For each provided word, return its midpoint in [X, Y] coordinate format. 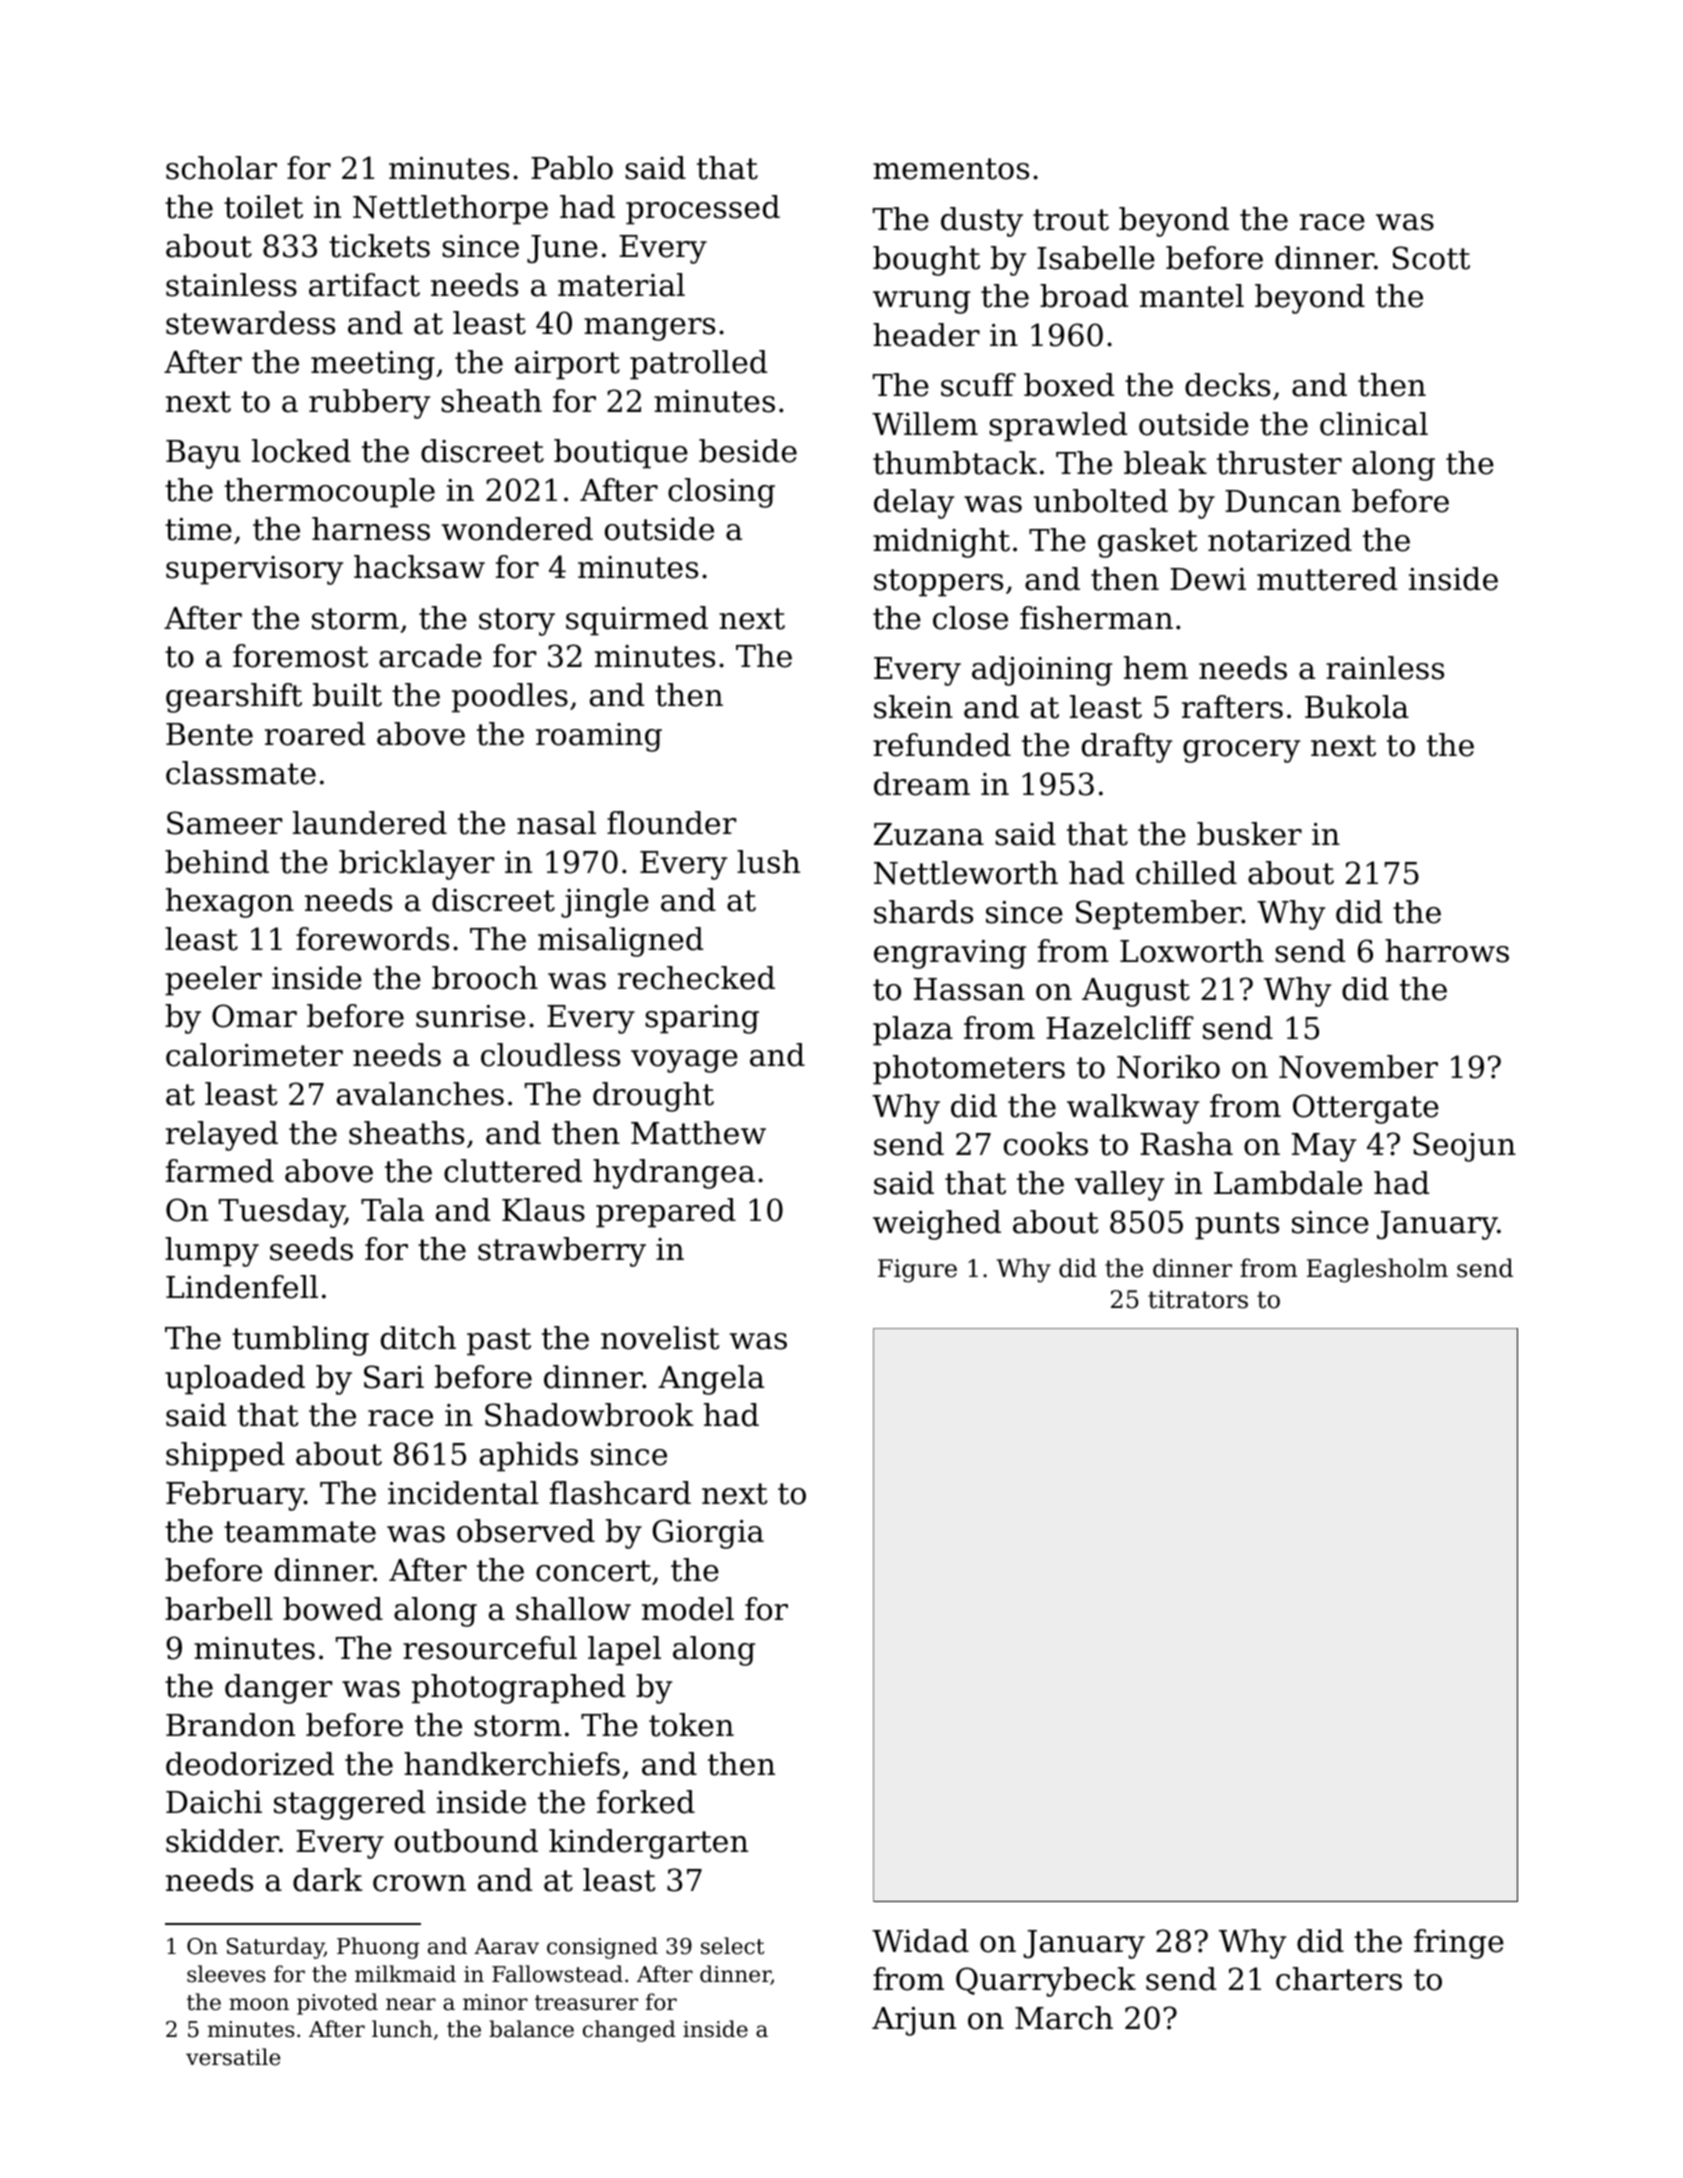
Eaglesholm [1377, 1270]
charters [1339, 1979]
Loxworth [1192, 951]
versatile [233, 2057]
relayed [222, 1136]
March [1064, 2018]
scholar [221, 168]
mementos [951, 169]
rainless [1385, 668]
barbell [219, 1609]
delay [914, 504]
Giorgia [708, 1534]
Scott [1431, 258]
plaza [913, 1031]
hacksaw [419, 567]
